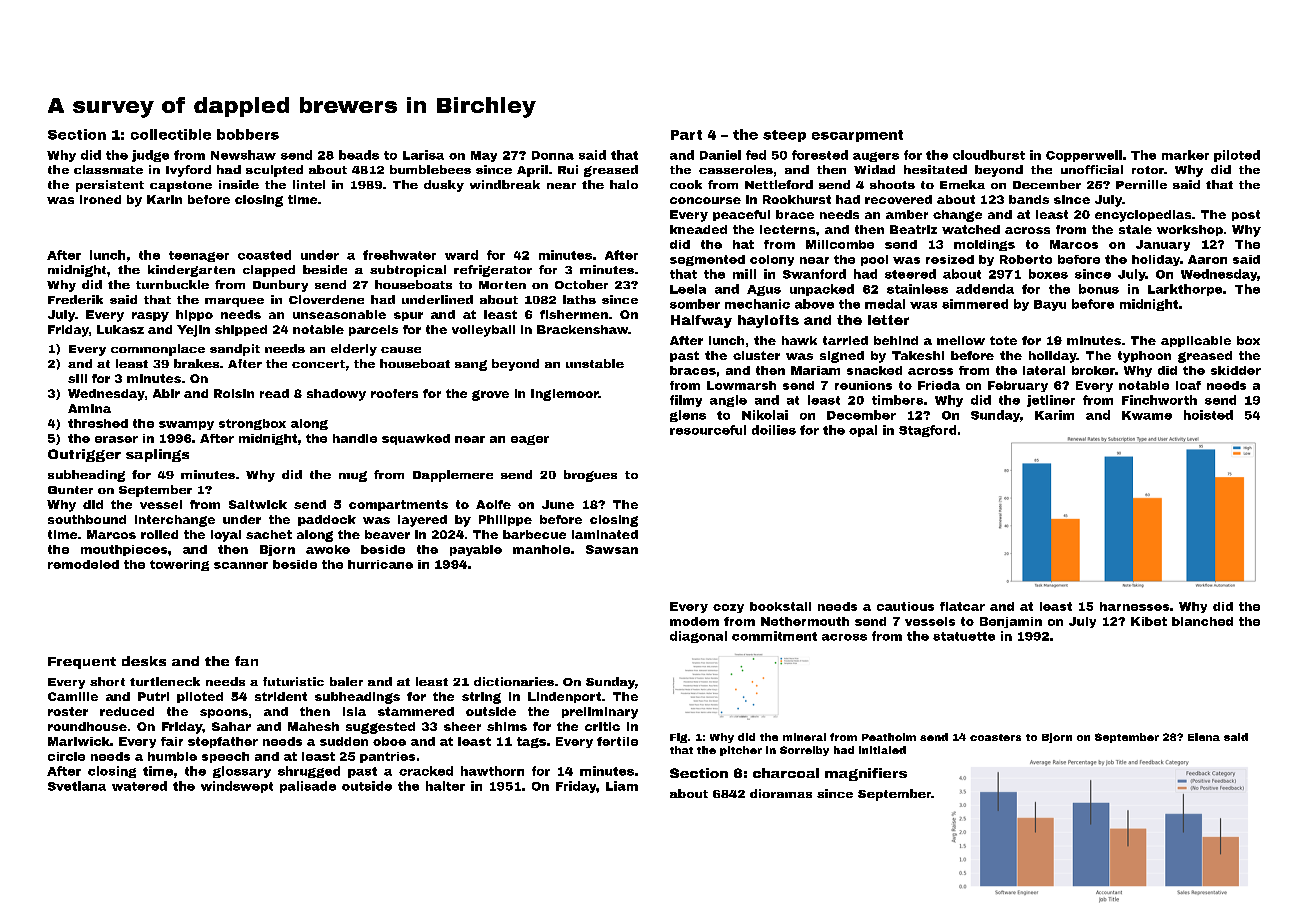  Describe the element at coordinates (784, 136) in the document. I see `steep` at that location.
